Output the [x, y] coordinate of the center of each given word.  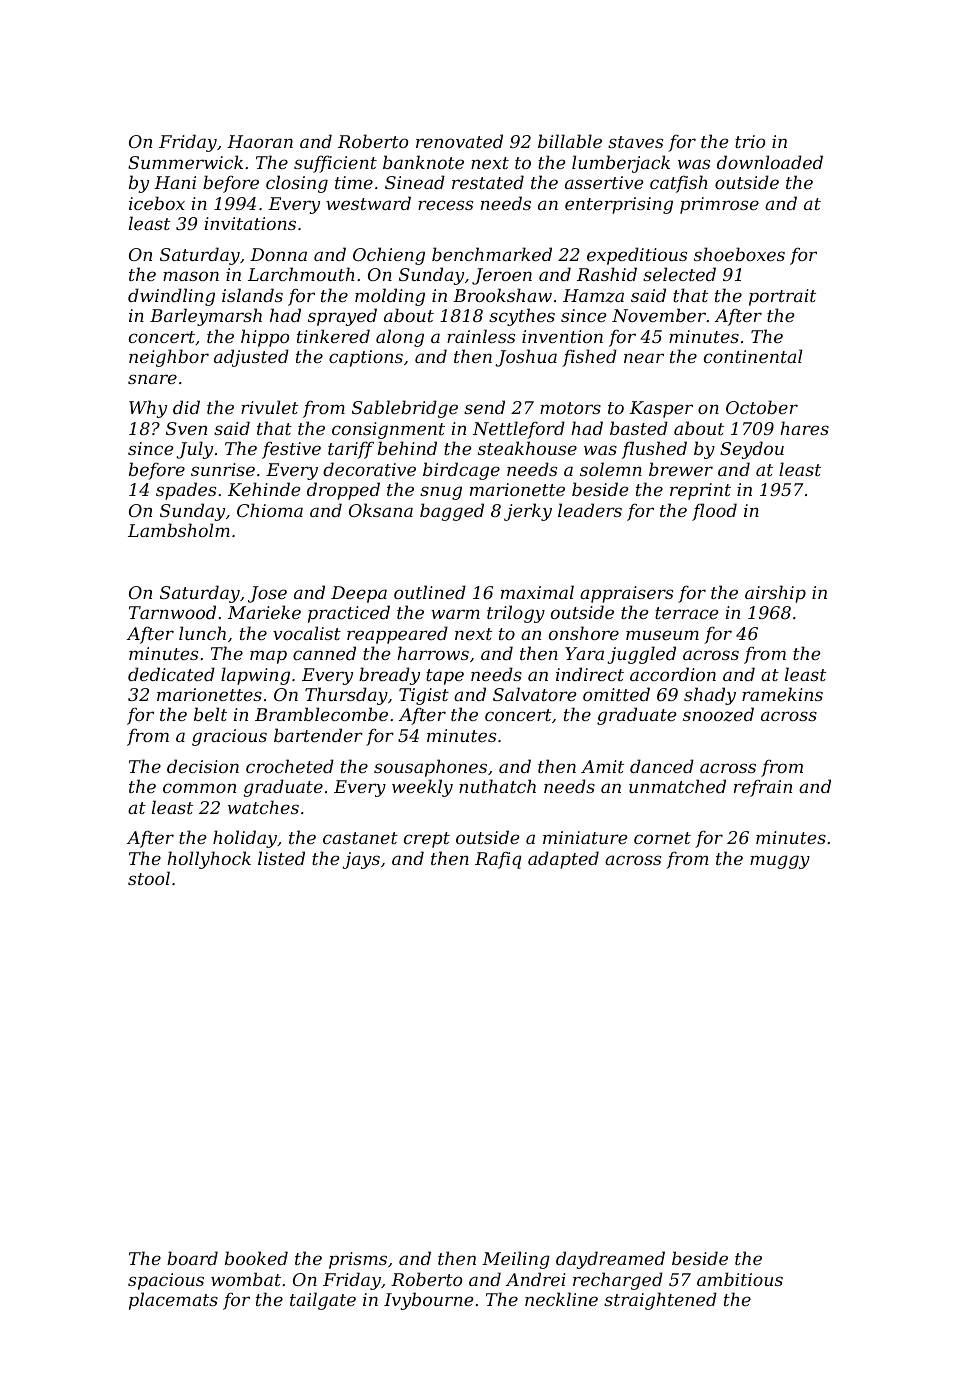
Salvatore [534, 694]
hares [804, 428]
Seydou [752, 450]
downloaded [770, 162]
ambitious [740, 1279]
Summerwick [185, 162]
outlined [430, 592]
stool [149, 878]
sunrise [223, 469]
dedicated [171, 674]
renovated [459, 141]
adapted [563, 860]
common [199, 788]
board [192, 1258]
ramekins [782, 694]
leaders [590, 510]
